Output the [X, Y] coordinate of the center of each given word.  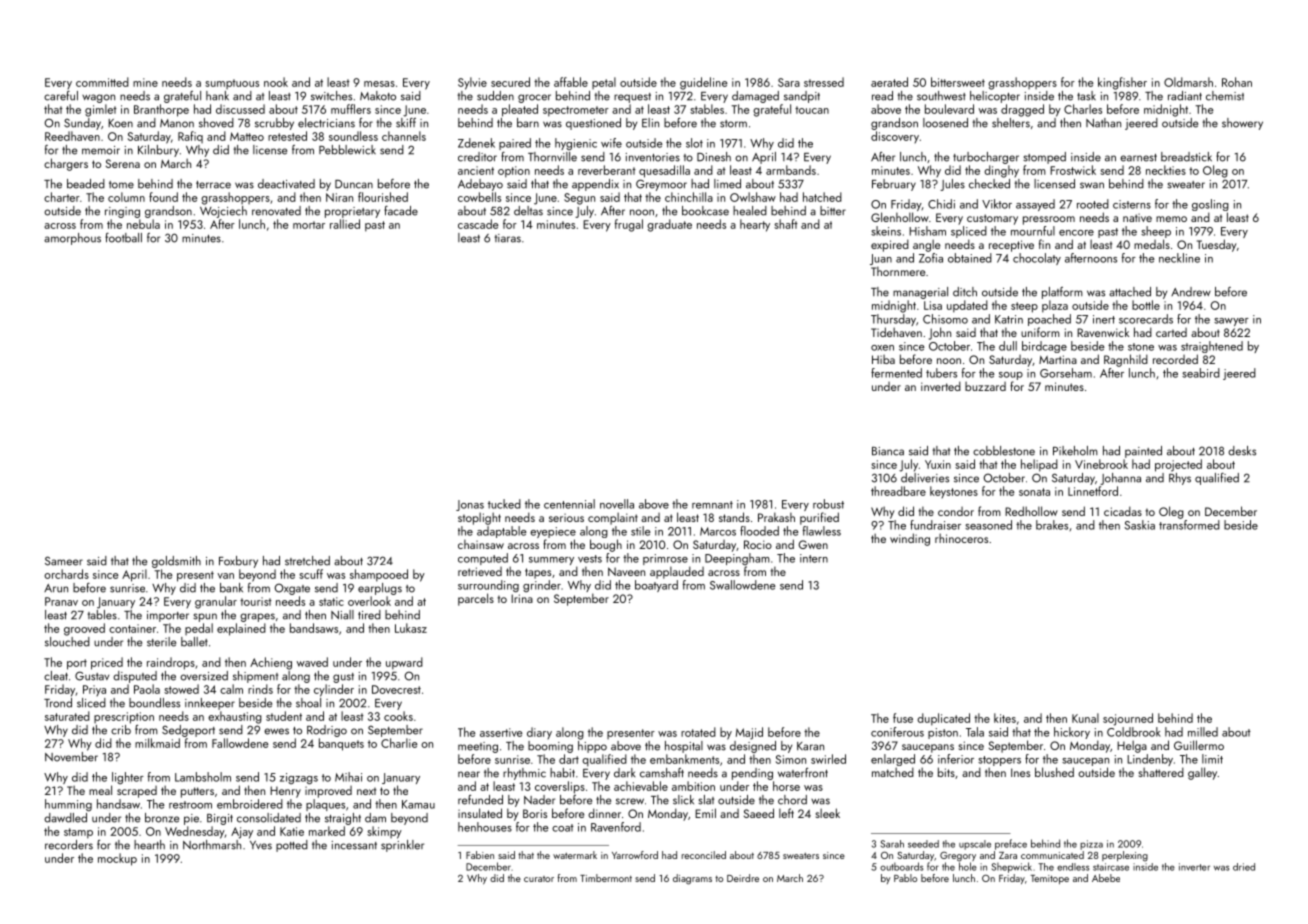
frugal [629, 225]
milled [1203, 732]
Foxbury [238, 562]
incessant [354, 845]
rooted [1093, 204]
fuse [903, 718]
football [123, 238]
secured [510, 82]
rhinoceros [961, 538]
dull [1008, 346]
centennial [569, 504]
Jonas [470, 505]
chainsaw [481, 544]
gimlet [101, 110]
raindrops [171, 663]
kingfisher [1122, 83]
